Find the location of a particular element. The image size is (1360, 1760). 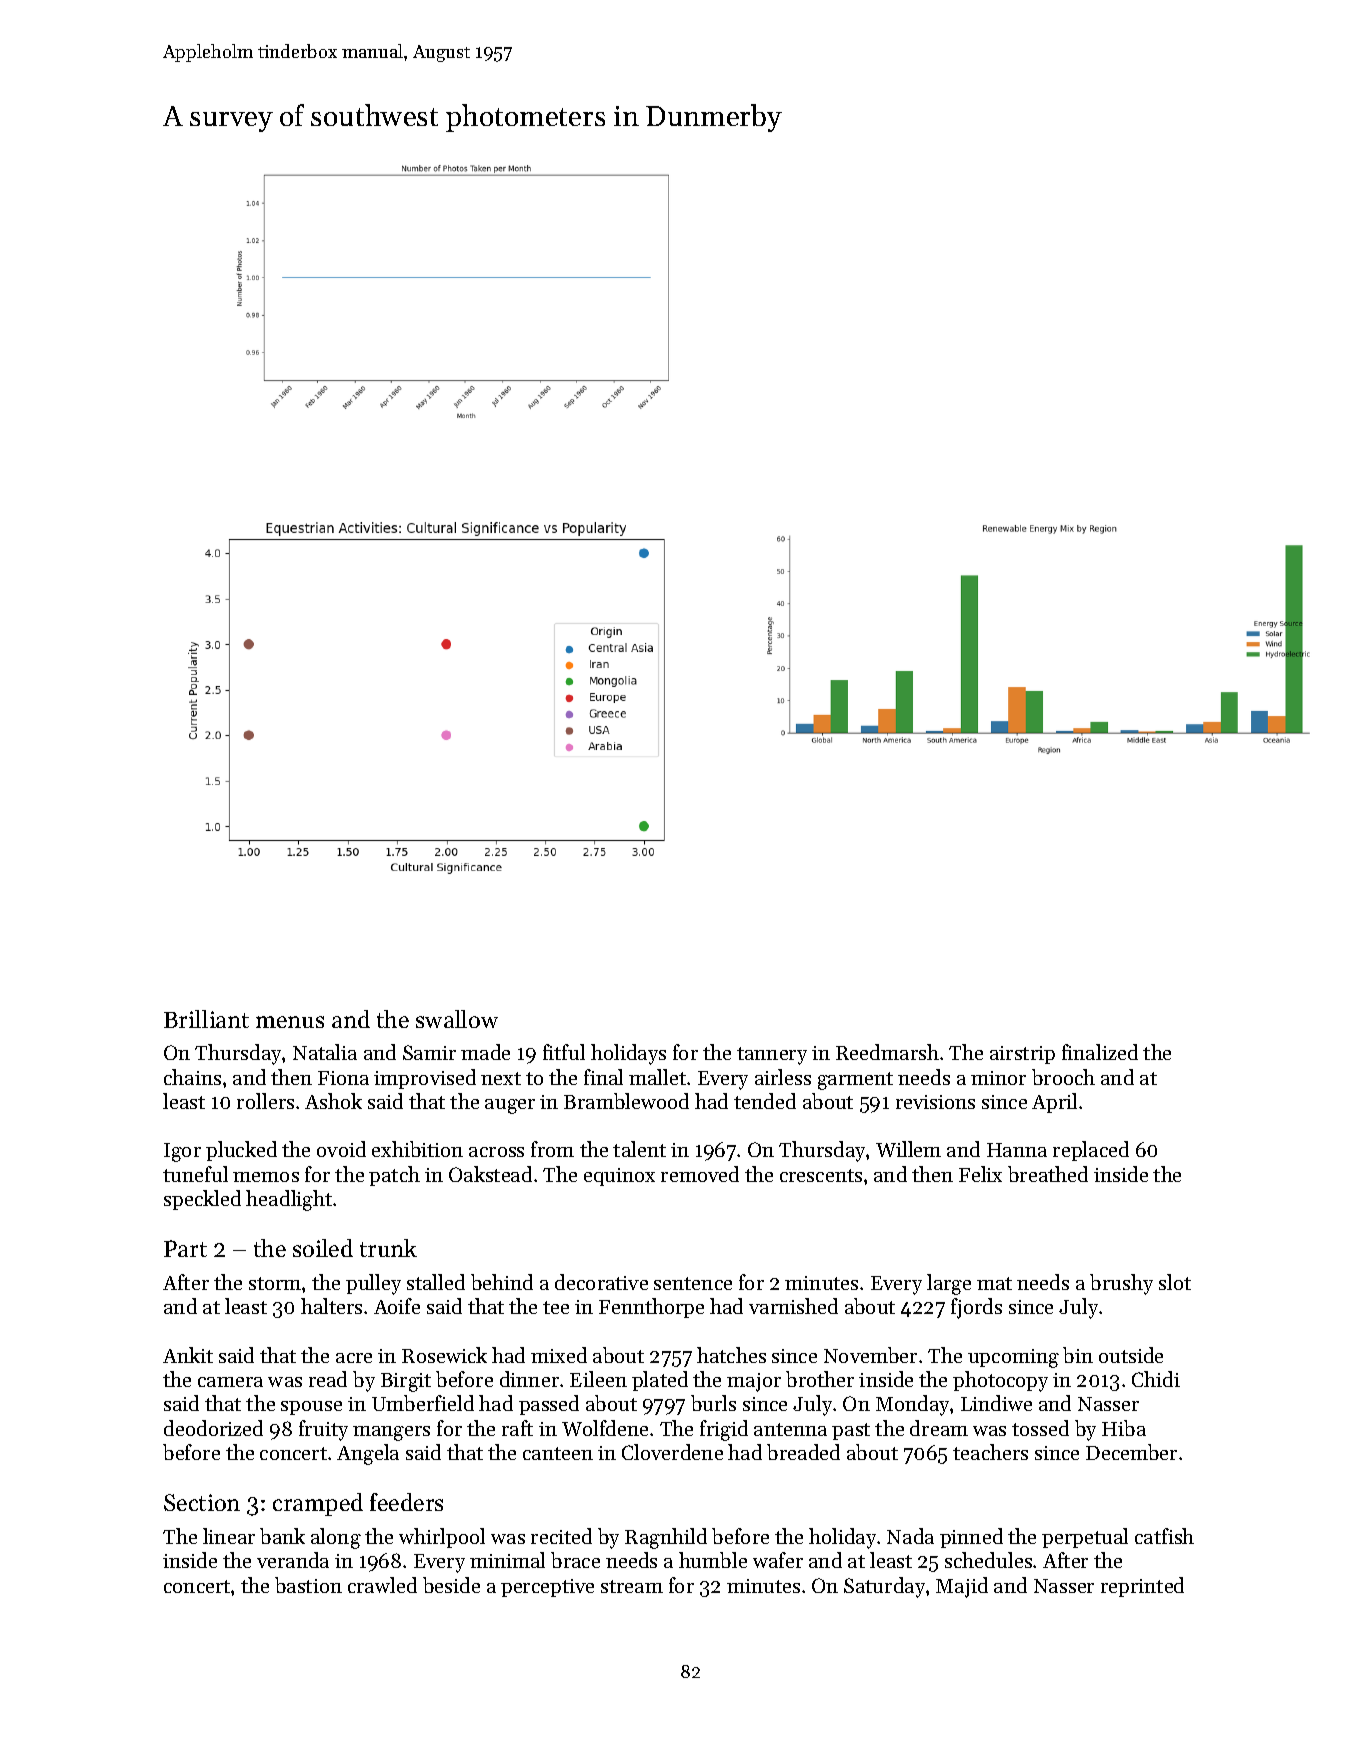

Natalia is located at coordinates (325, 1052).
